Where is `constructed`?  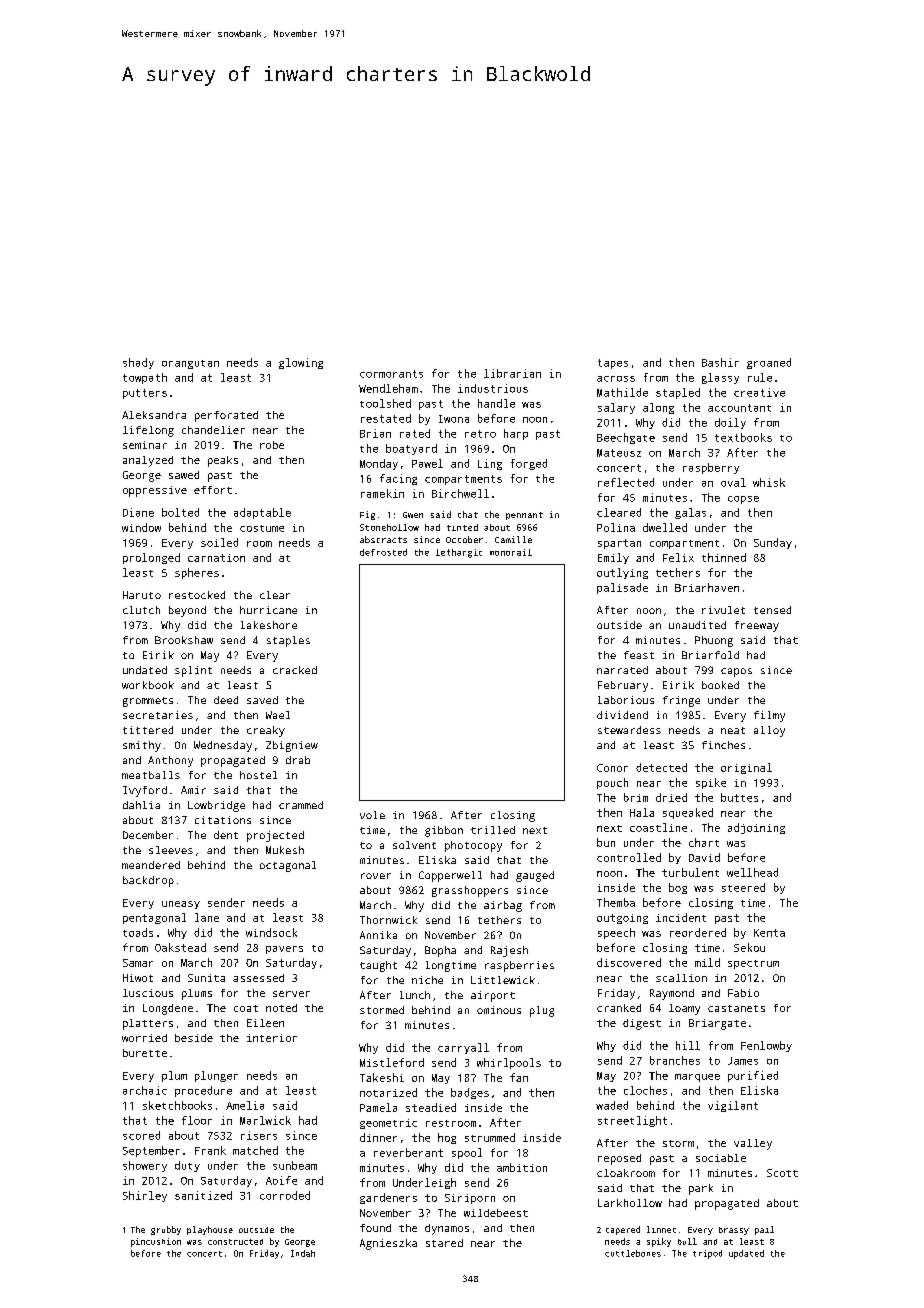
constructed is located at coordinates (235, 1242).
